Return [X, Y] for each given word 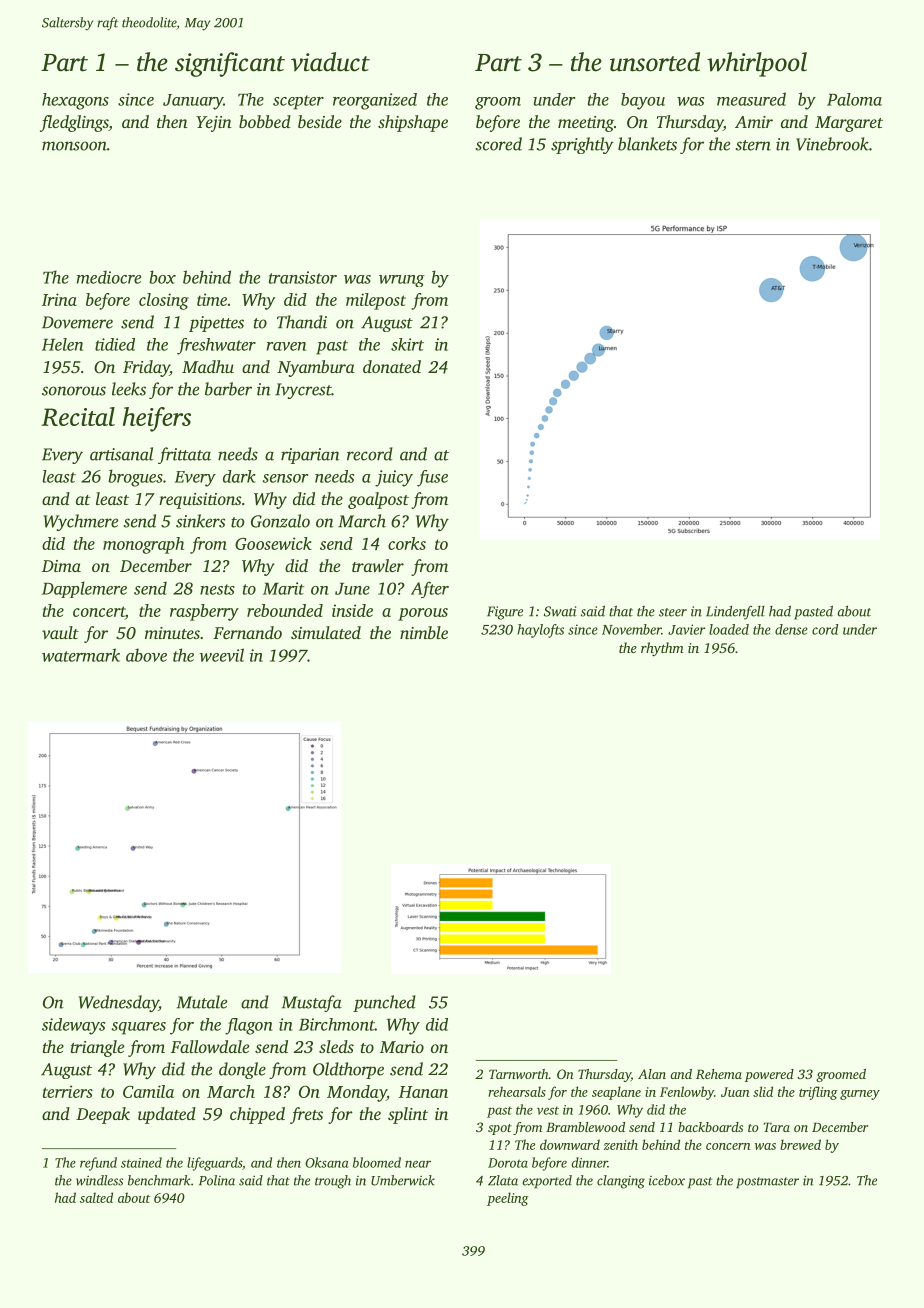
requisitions [200, 501]
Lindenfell [735, 612]
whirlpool [757, 64]
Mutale [202, 1002]
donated [392, 366]
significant [230, 64]
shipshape [413, 123]
